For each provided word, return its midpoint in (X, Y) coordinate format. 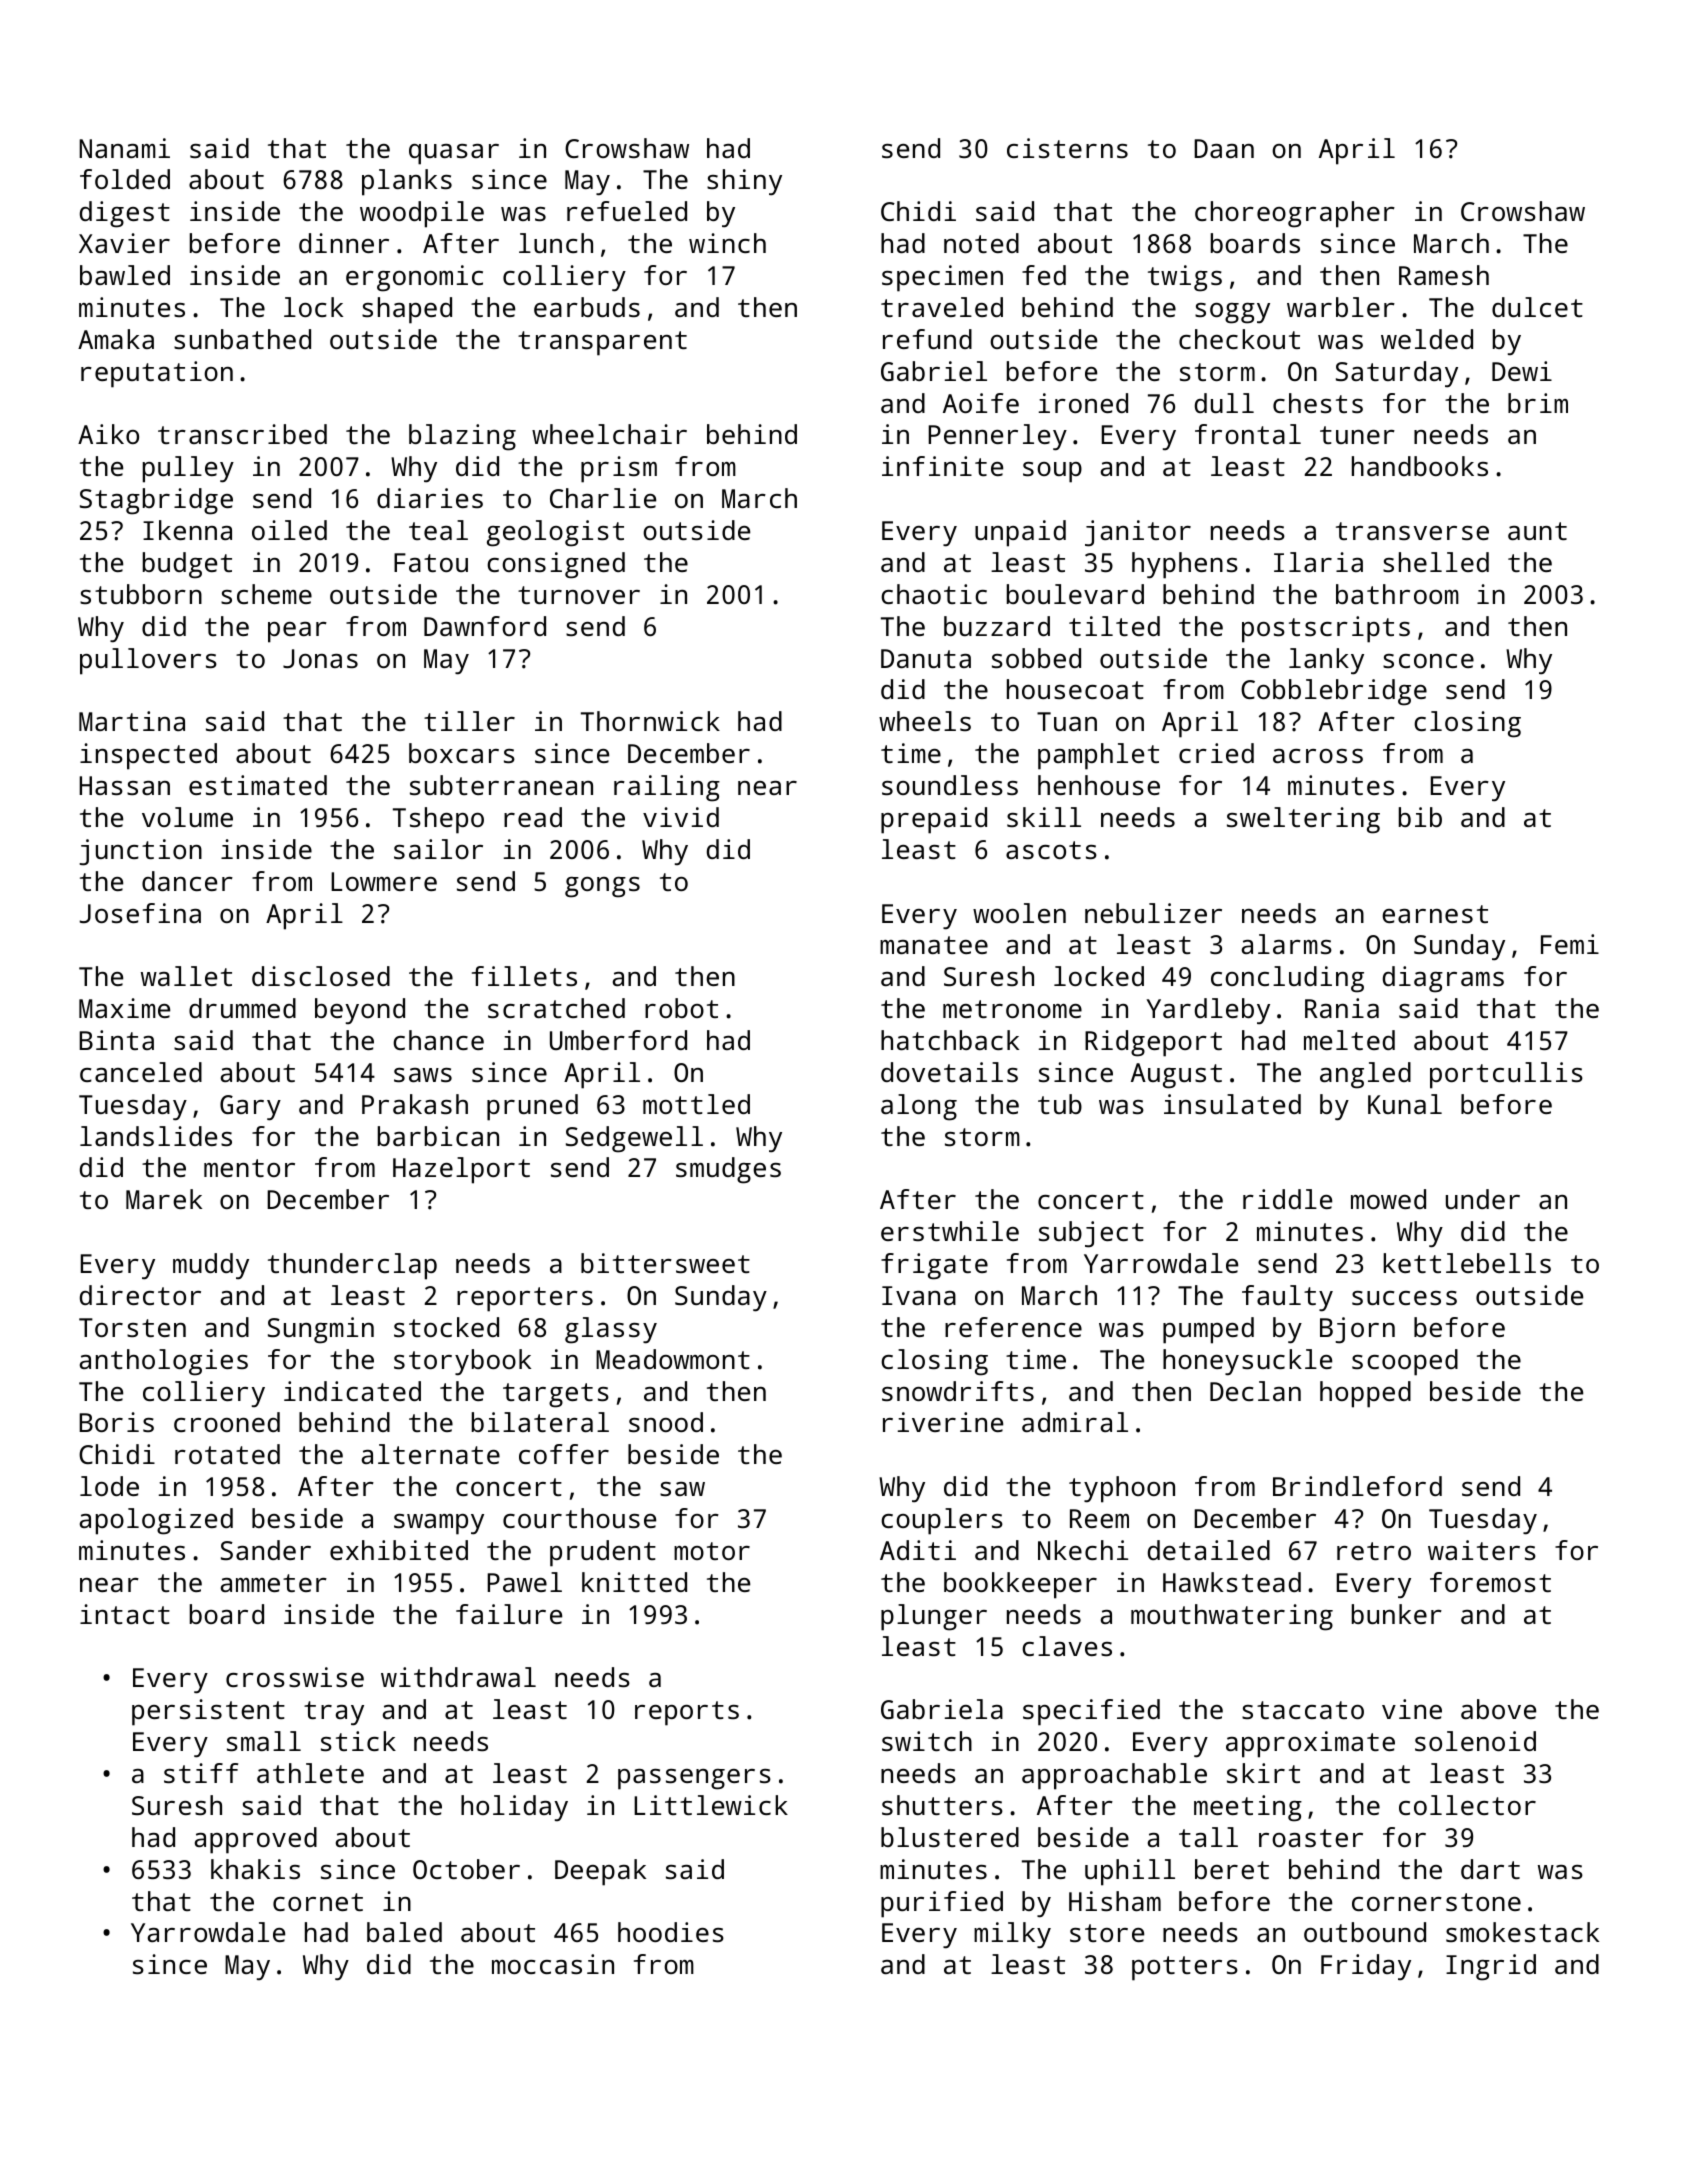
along (919, 1107)
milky (1012, 1935)
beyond (360, 1011)
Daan (1224, 148)
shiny (744, 182)
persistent (208, 1712)
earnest (1435, 914)
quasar (454, 154)
